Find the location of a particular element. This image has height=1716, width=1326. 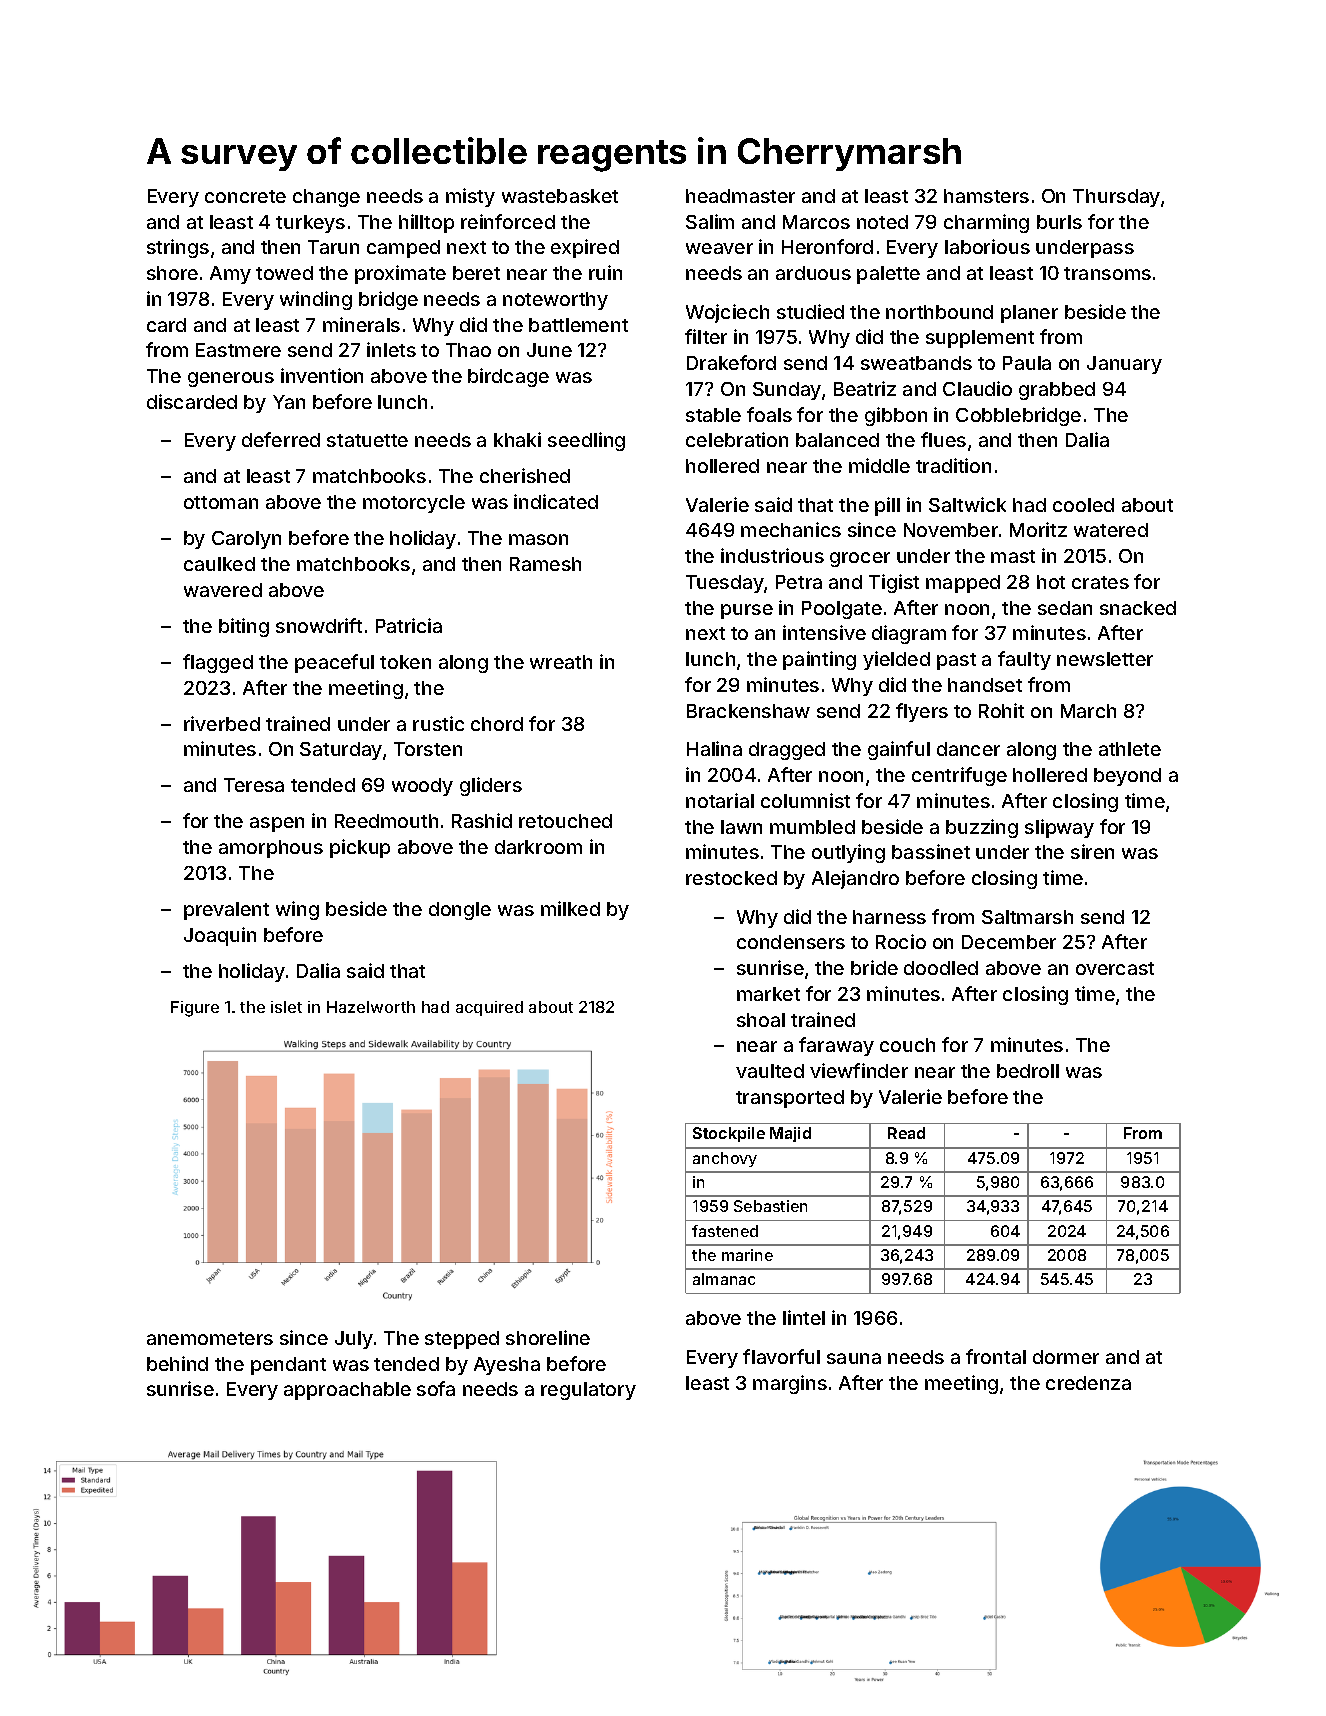

wastebasket is located at coordinates (560, 196).
